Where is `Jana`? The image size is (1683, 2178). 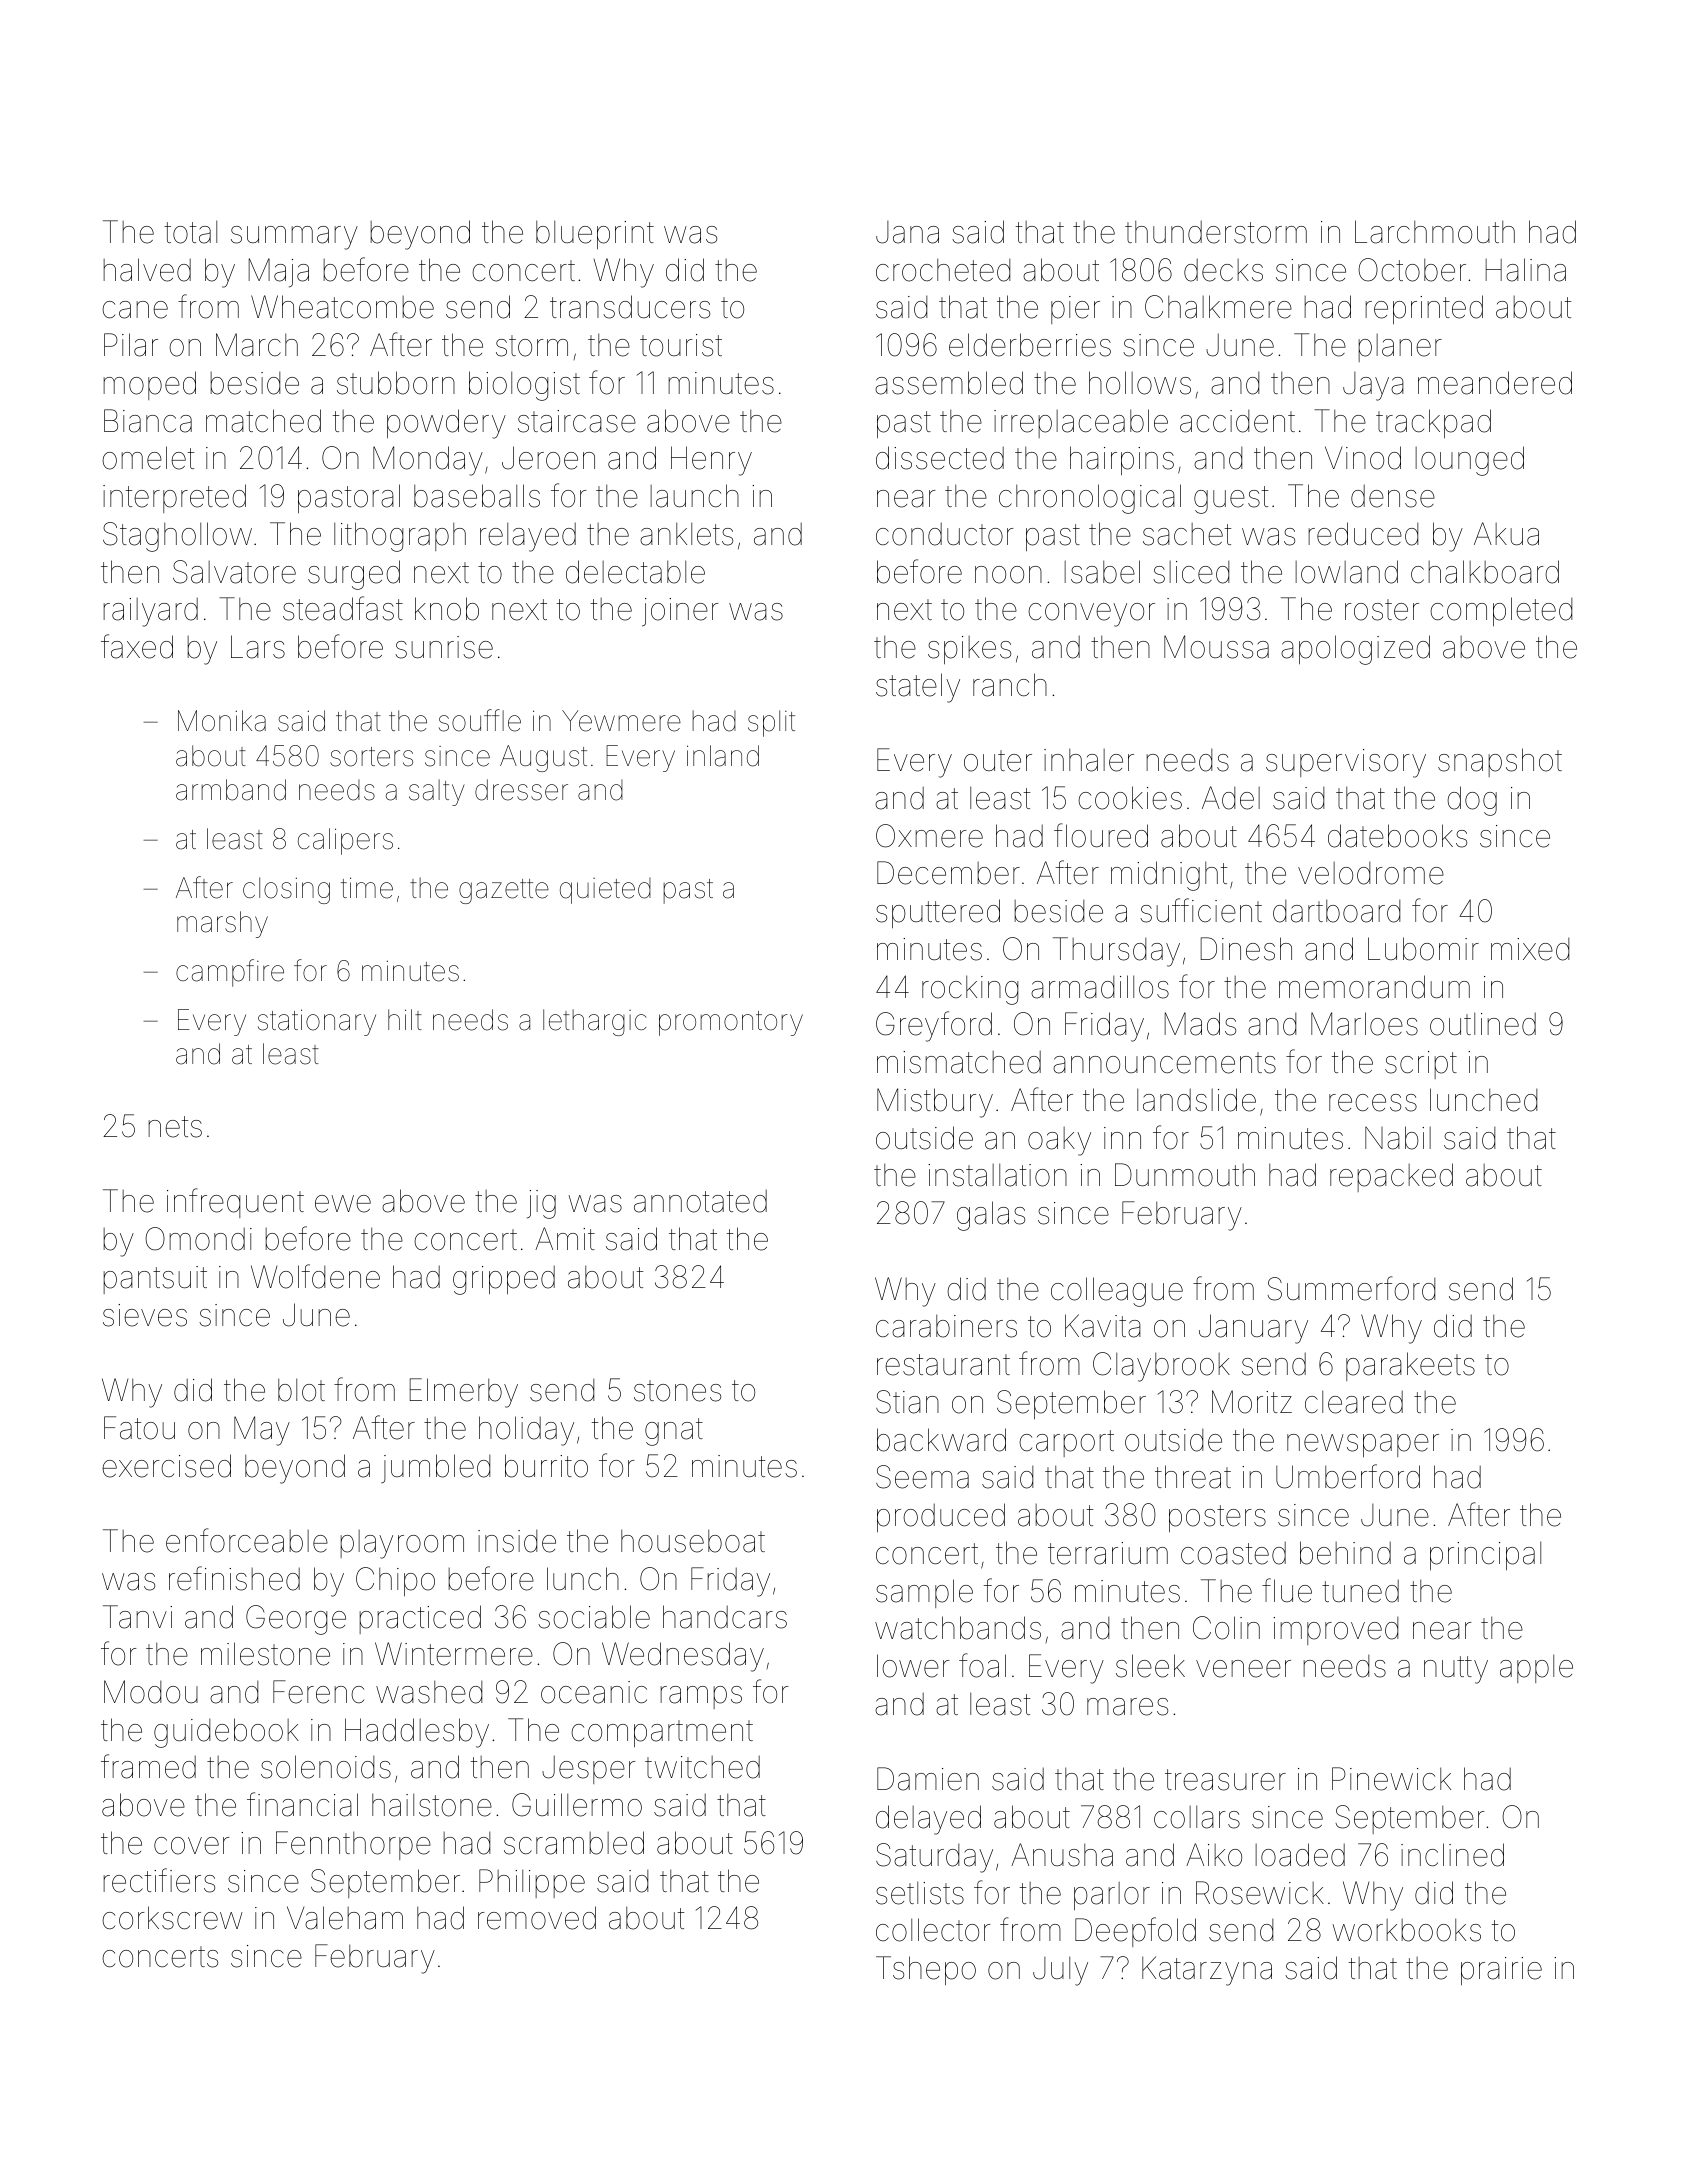
Jana is located at coordinates (907, 232).
